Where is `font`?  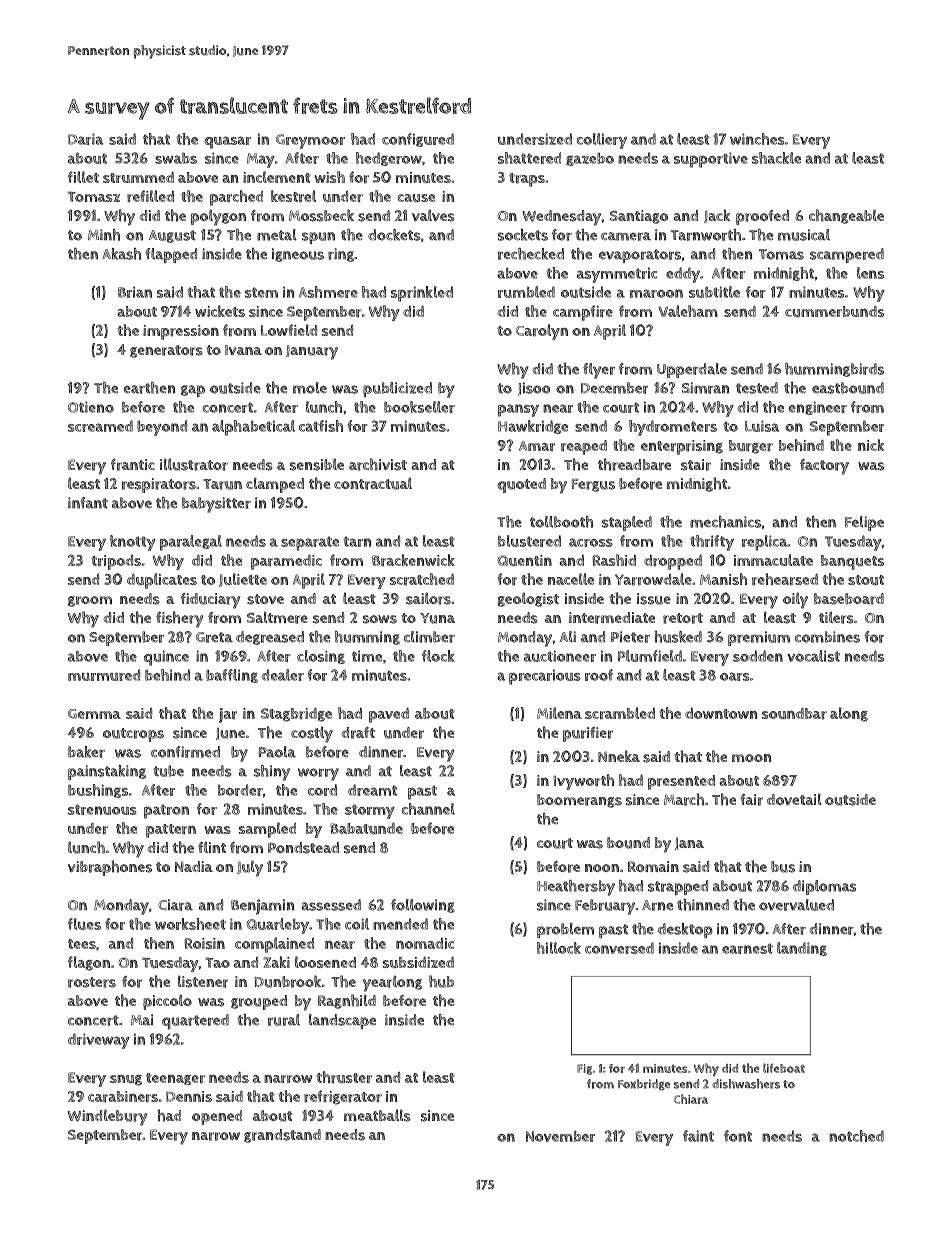 font is located at coordinates (738, 1136).
